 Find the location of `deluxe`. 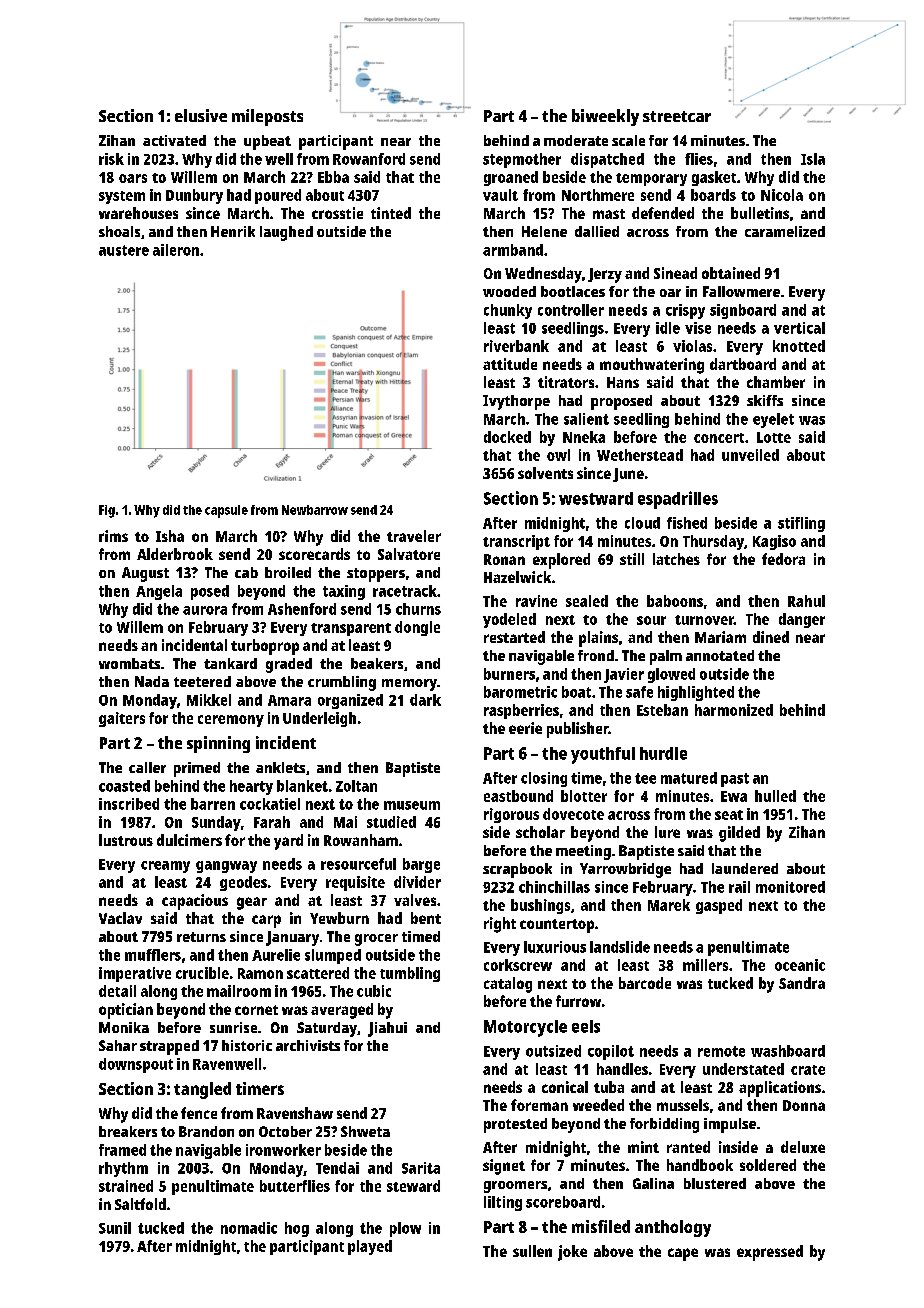

deluxe is located at coordinates (803, 1147).
